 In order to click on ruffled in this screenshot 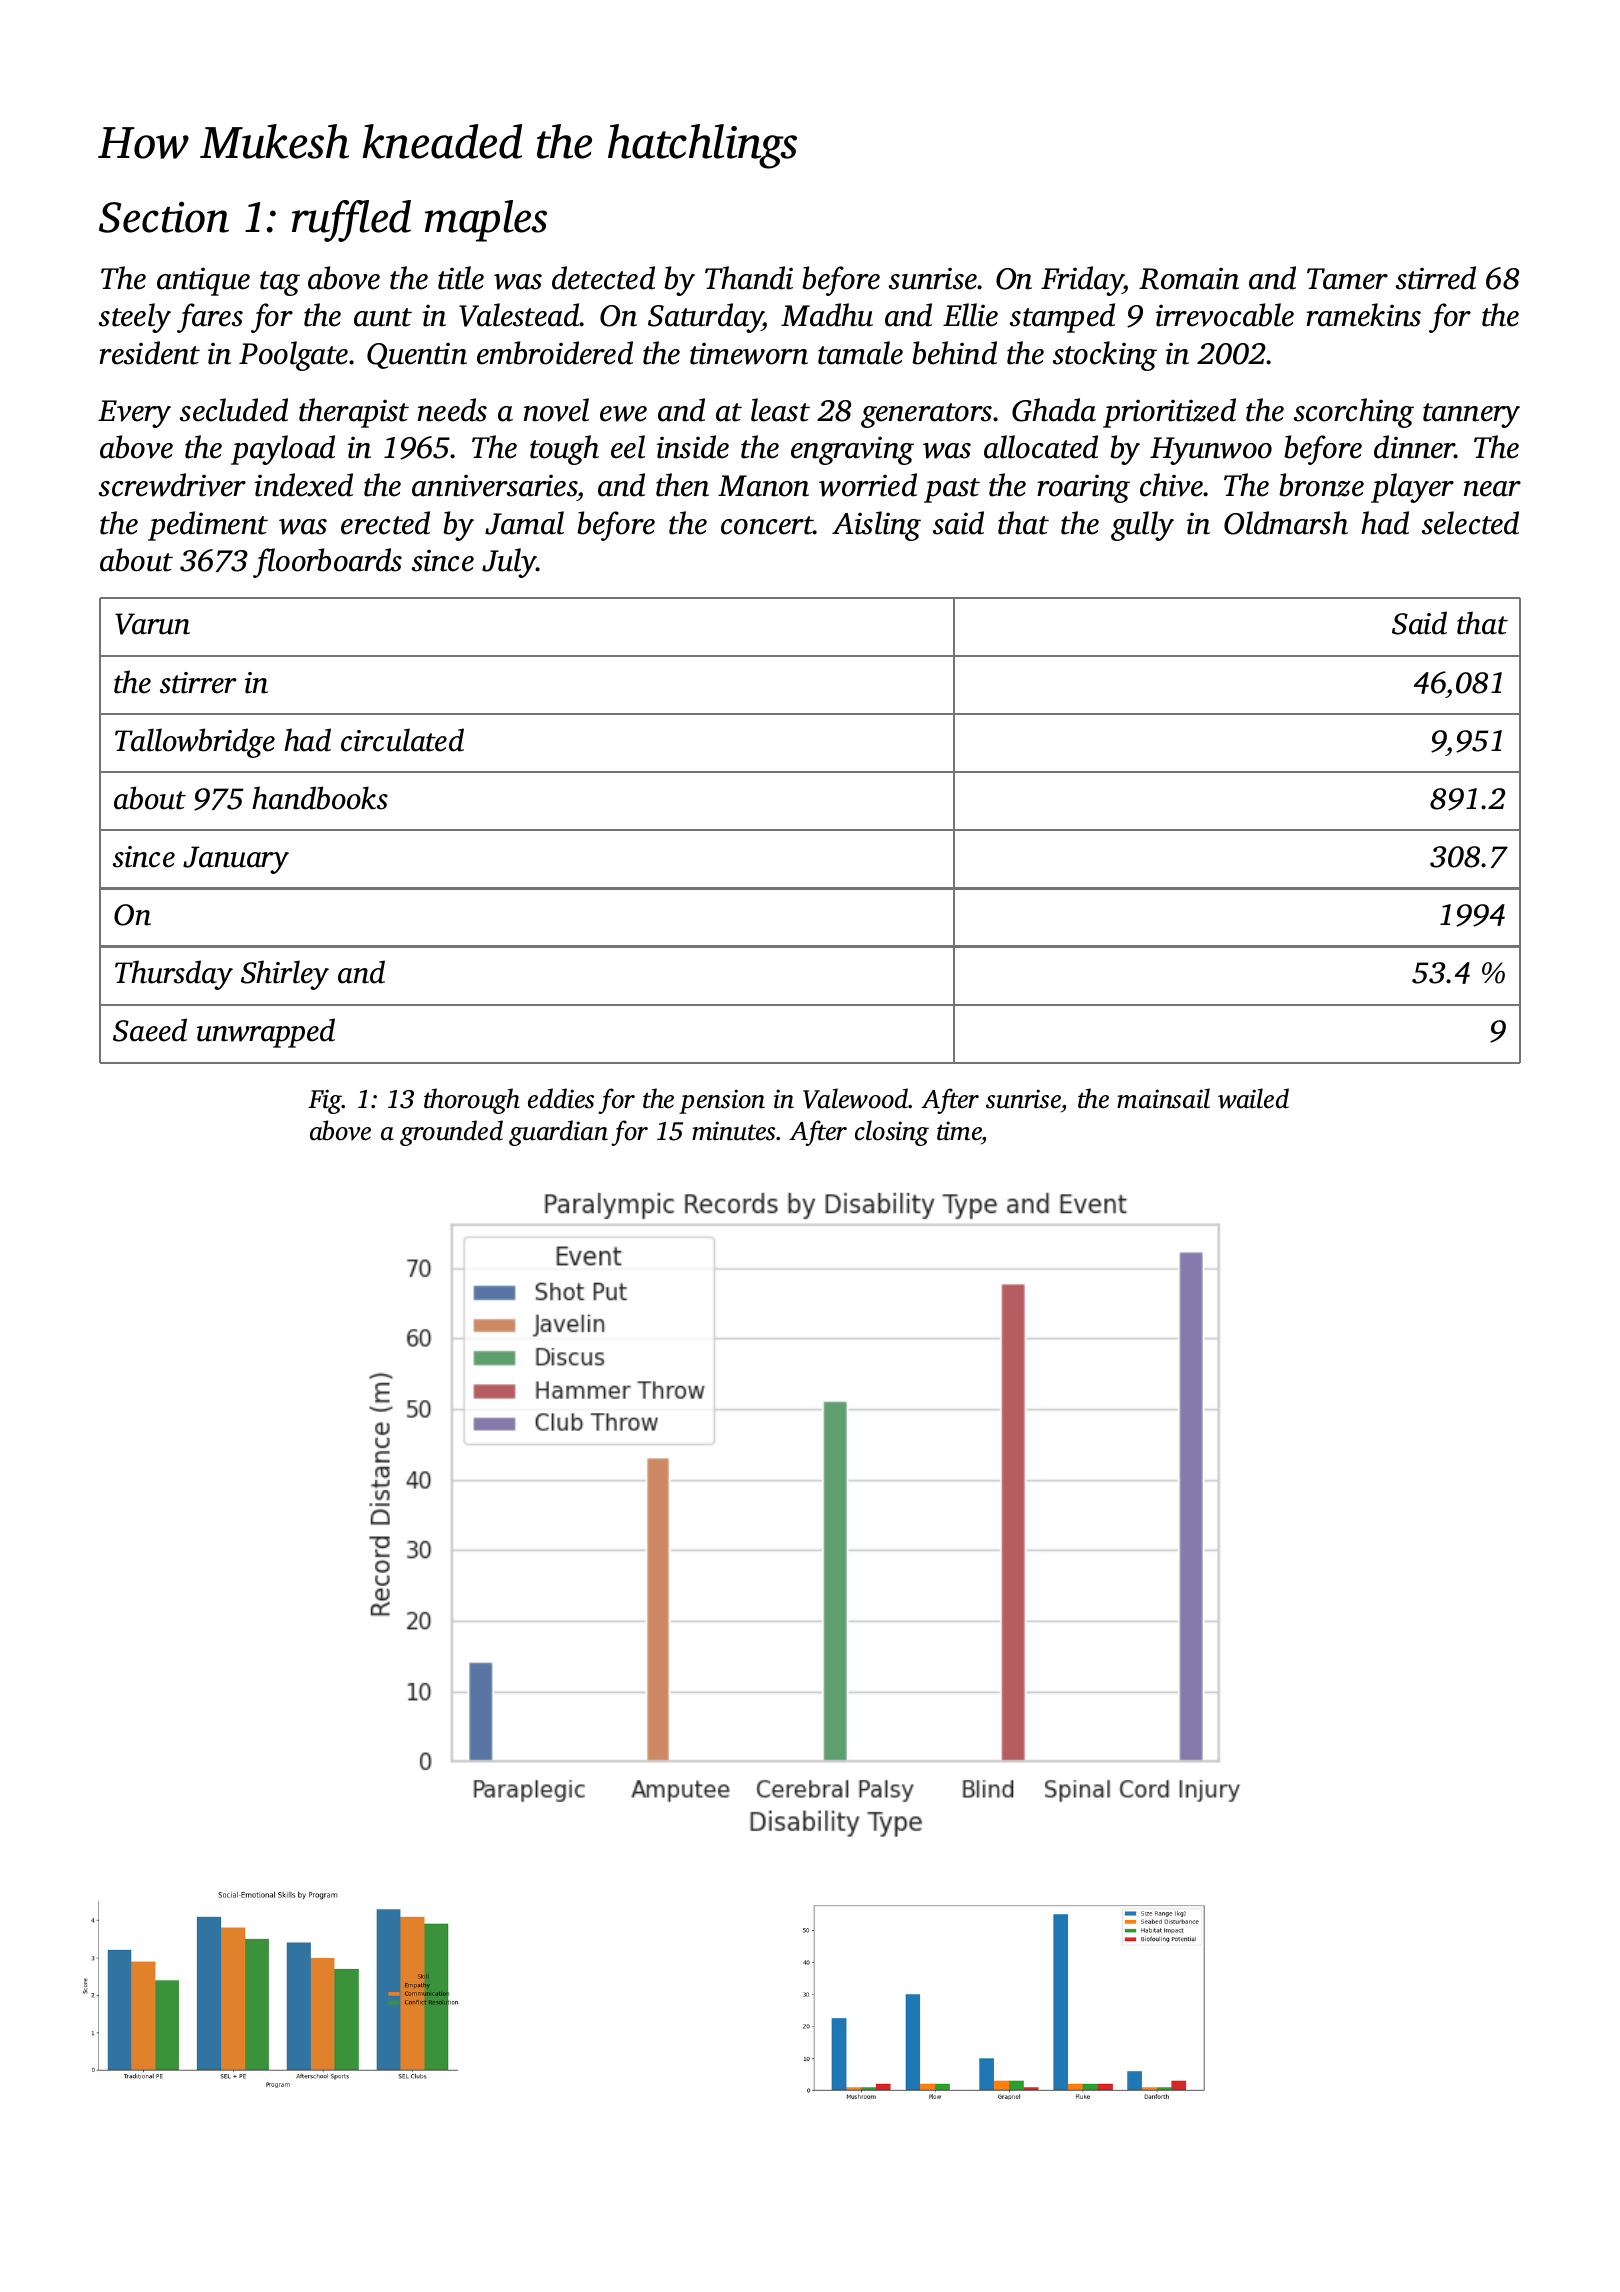, I will do `click(351, 221)`.
